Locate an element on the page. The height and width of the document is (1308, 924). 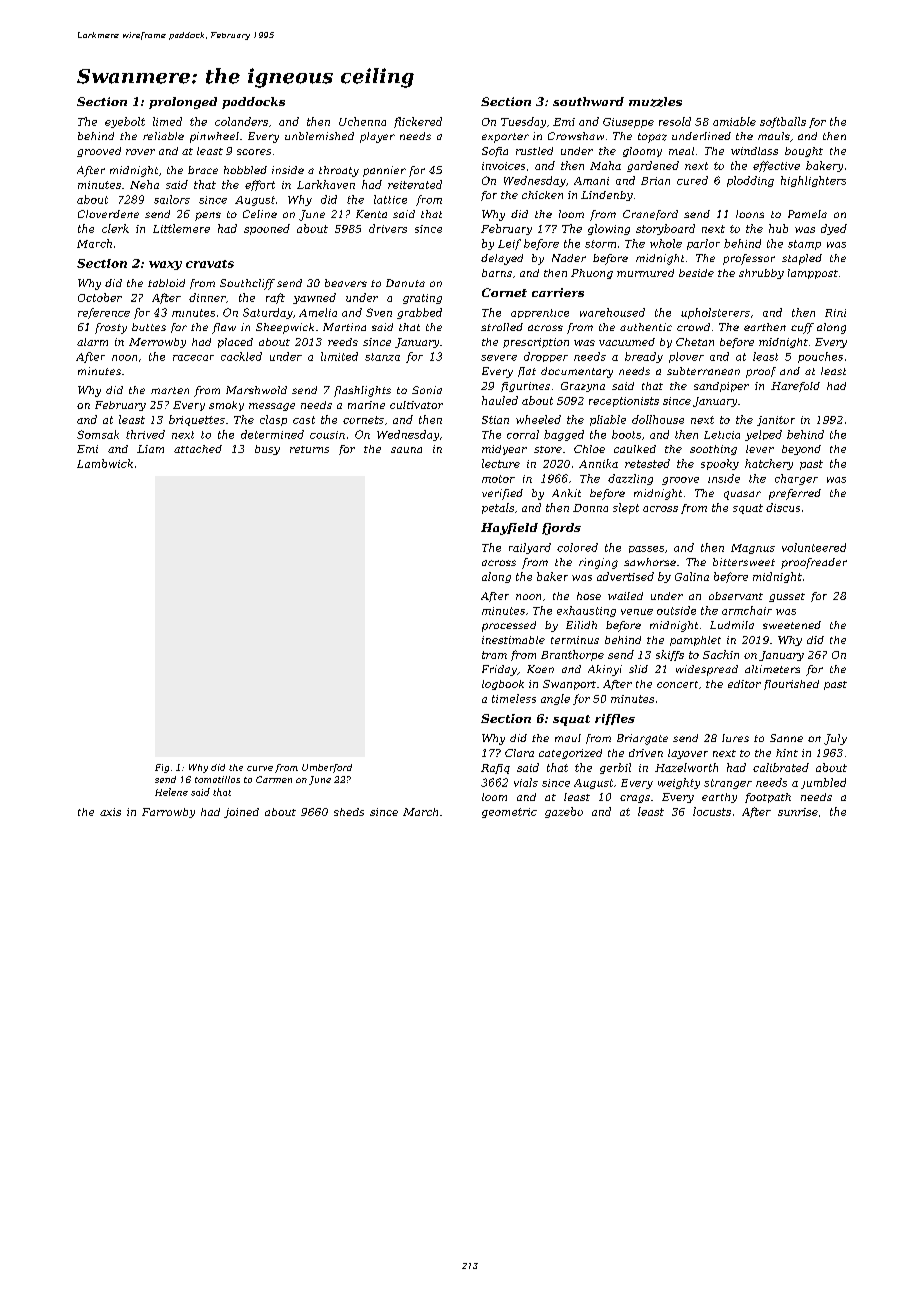
Farrowby is located at coordinates (168, 813).
